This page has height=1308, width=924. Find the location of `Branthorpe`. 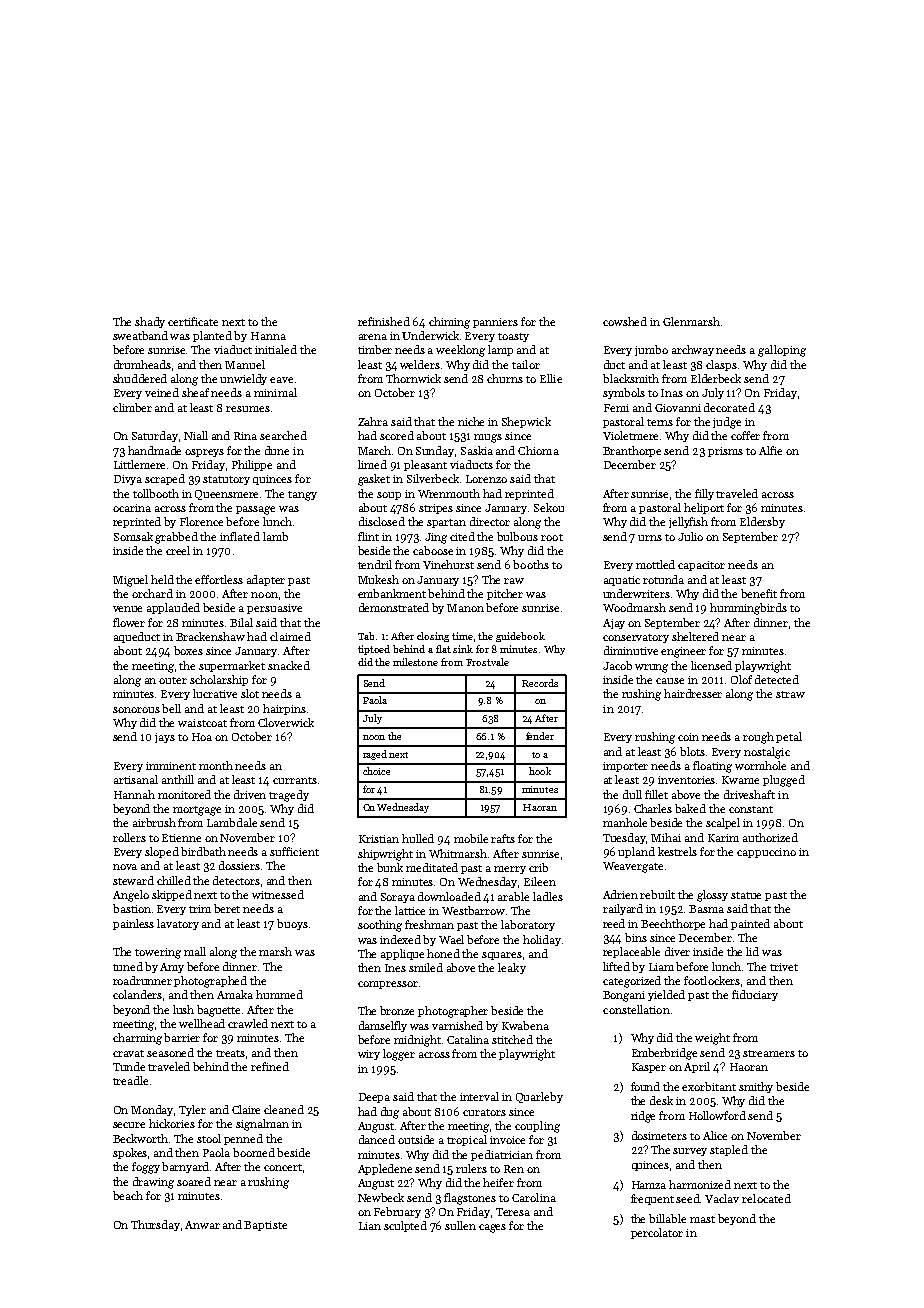

Branthorpe is located at coordinates (632, 451).
